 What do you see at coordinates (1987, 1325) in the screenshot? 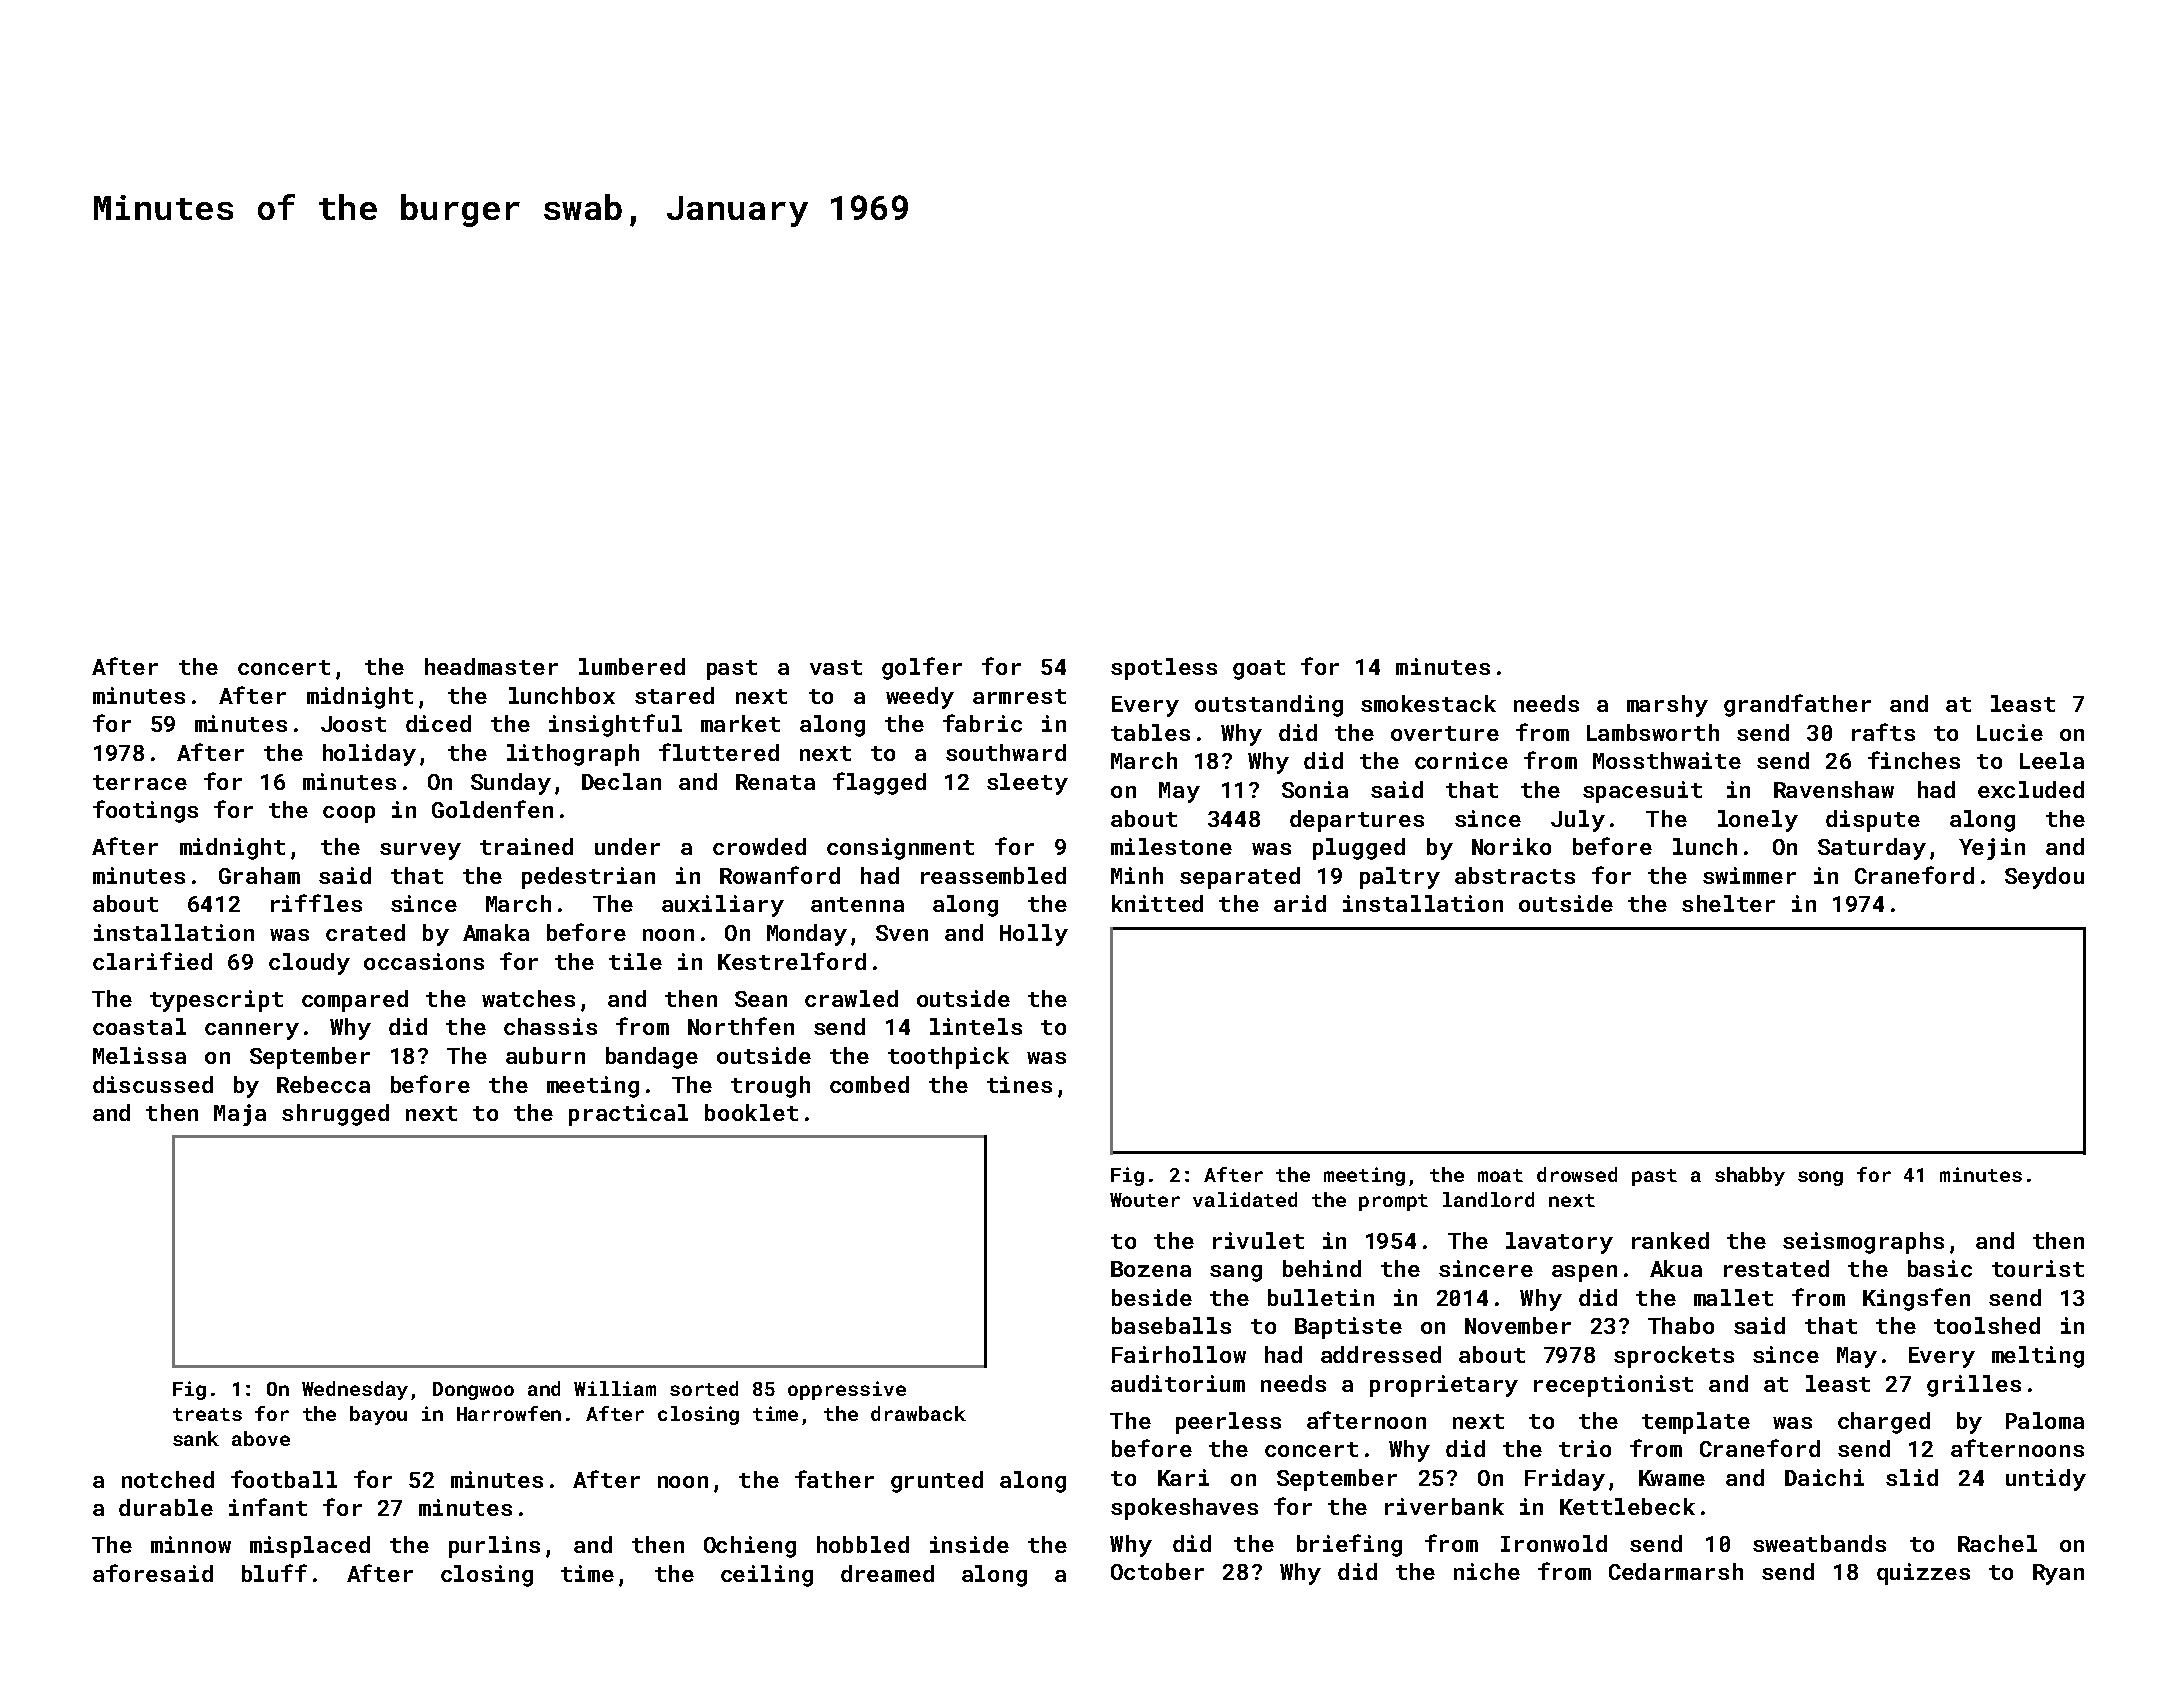
I see `toolshed` at bounding box center [1987, 1325].
